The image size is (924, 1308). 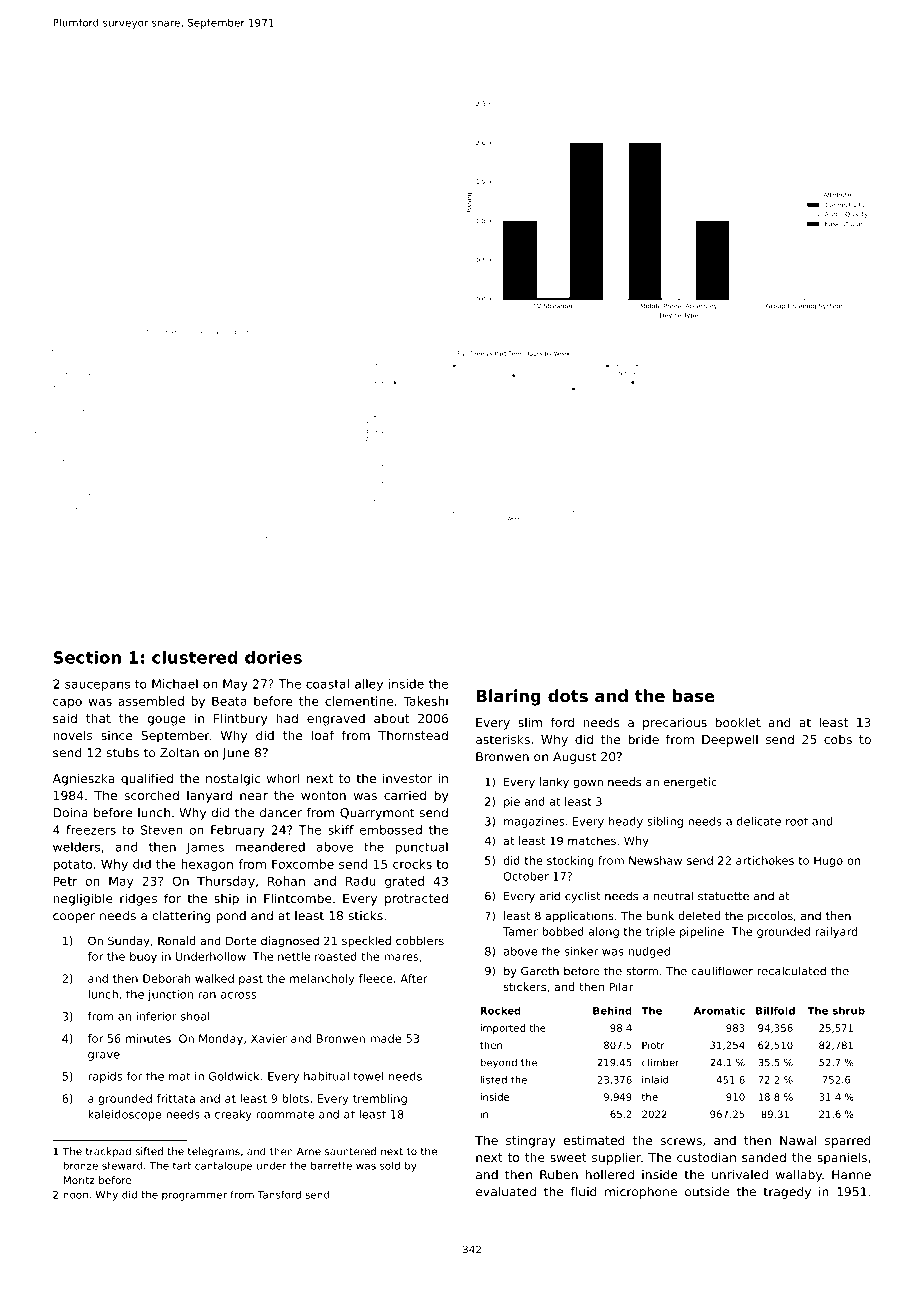 What do you see at coordinates (273, 657) in the image?
I see `dories` at bounding box center [273, 657].
